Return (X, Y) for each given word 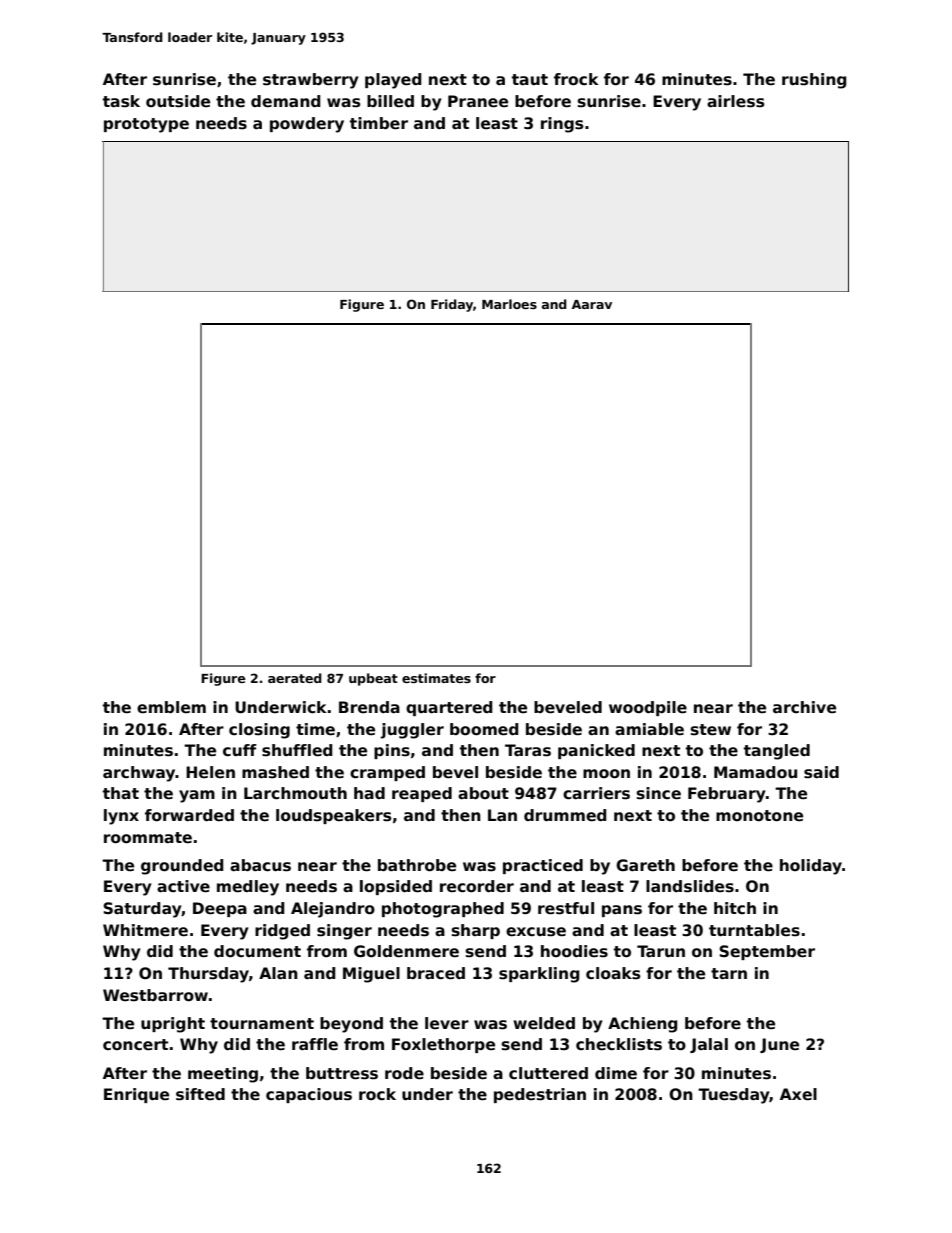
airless (736, 101)
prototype (146, 125)
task (121, 101)
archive (804, 707)
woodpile (648, 708)
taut (530, 79)
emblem (171, 707)
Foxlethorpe (443, 1045)
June (779, 1045)
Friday (452, 305)
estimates (436, 678)
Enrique (136, 1095)
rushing (814, 81)
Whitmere (145, 930)
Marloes (509, 304)
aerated (295, 678)
